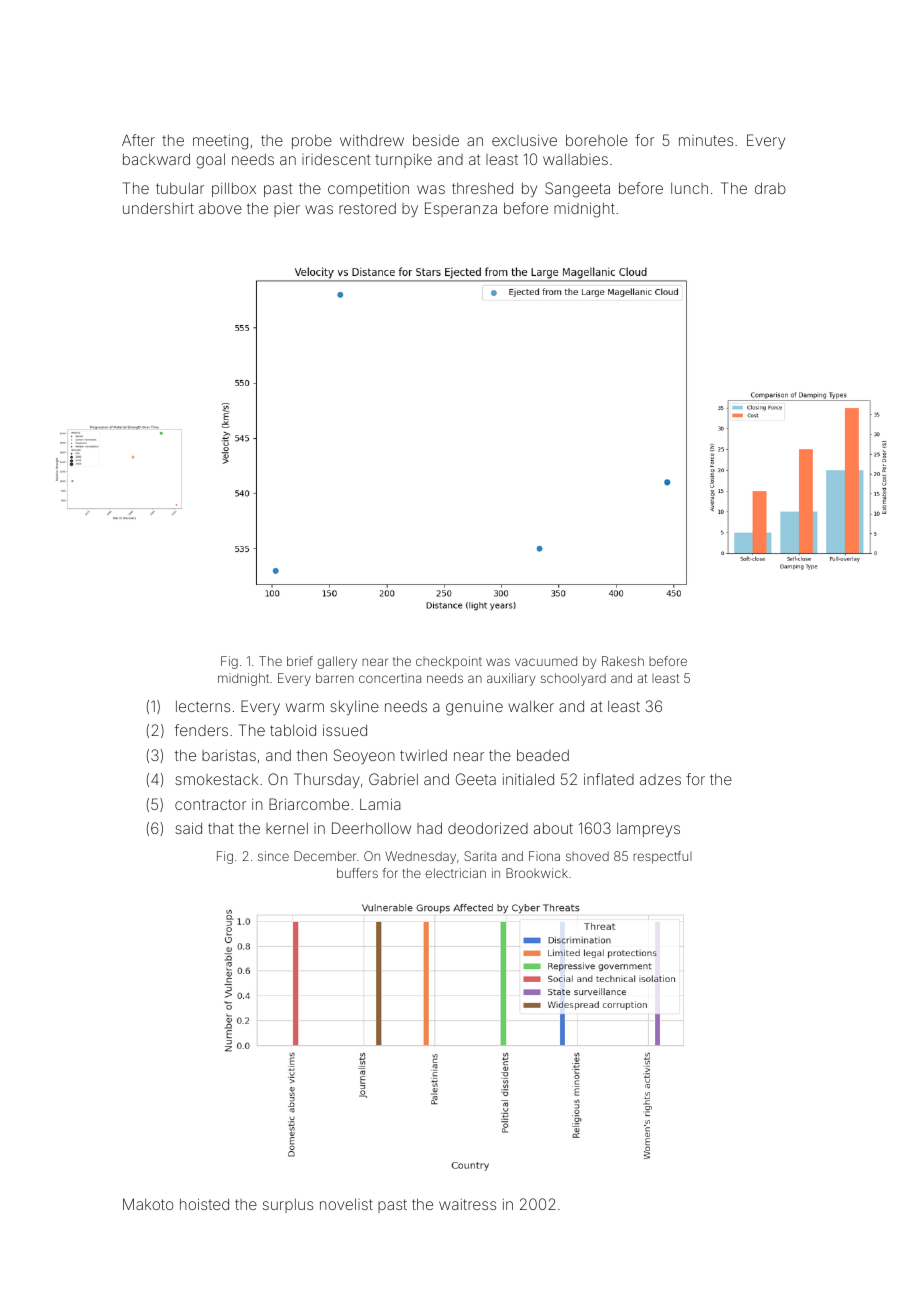 Image resolution: width=908 pixels, height=1316 pixels. Describe the element at coordinates (770, 188) in the screenshot. I see `drab` at that location.
